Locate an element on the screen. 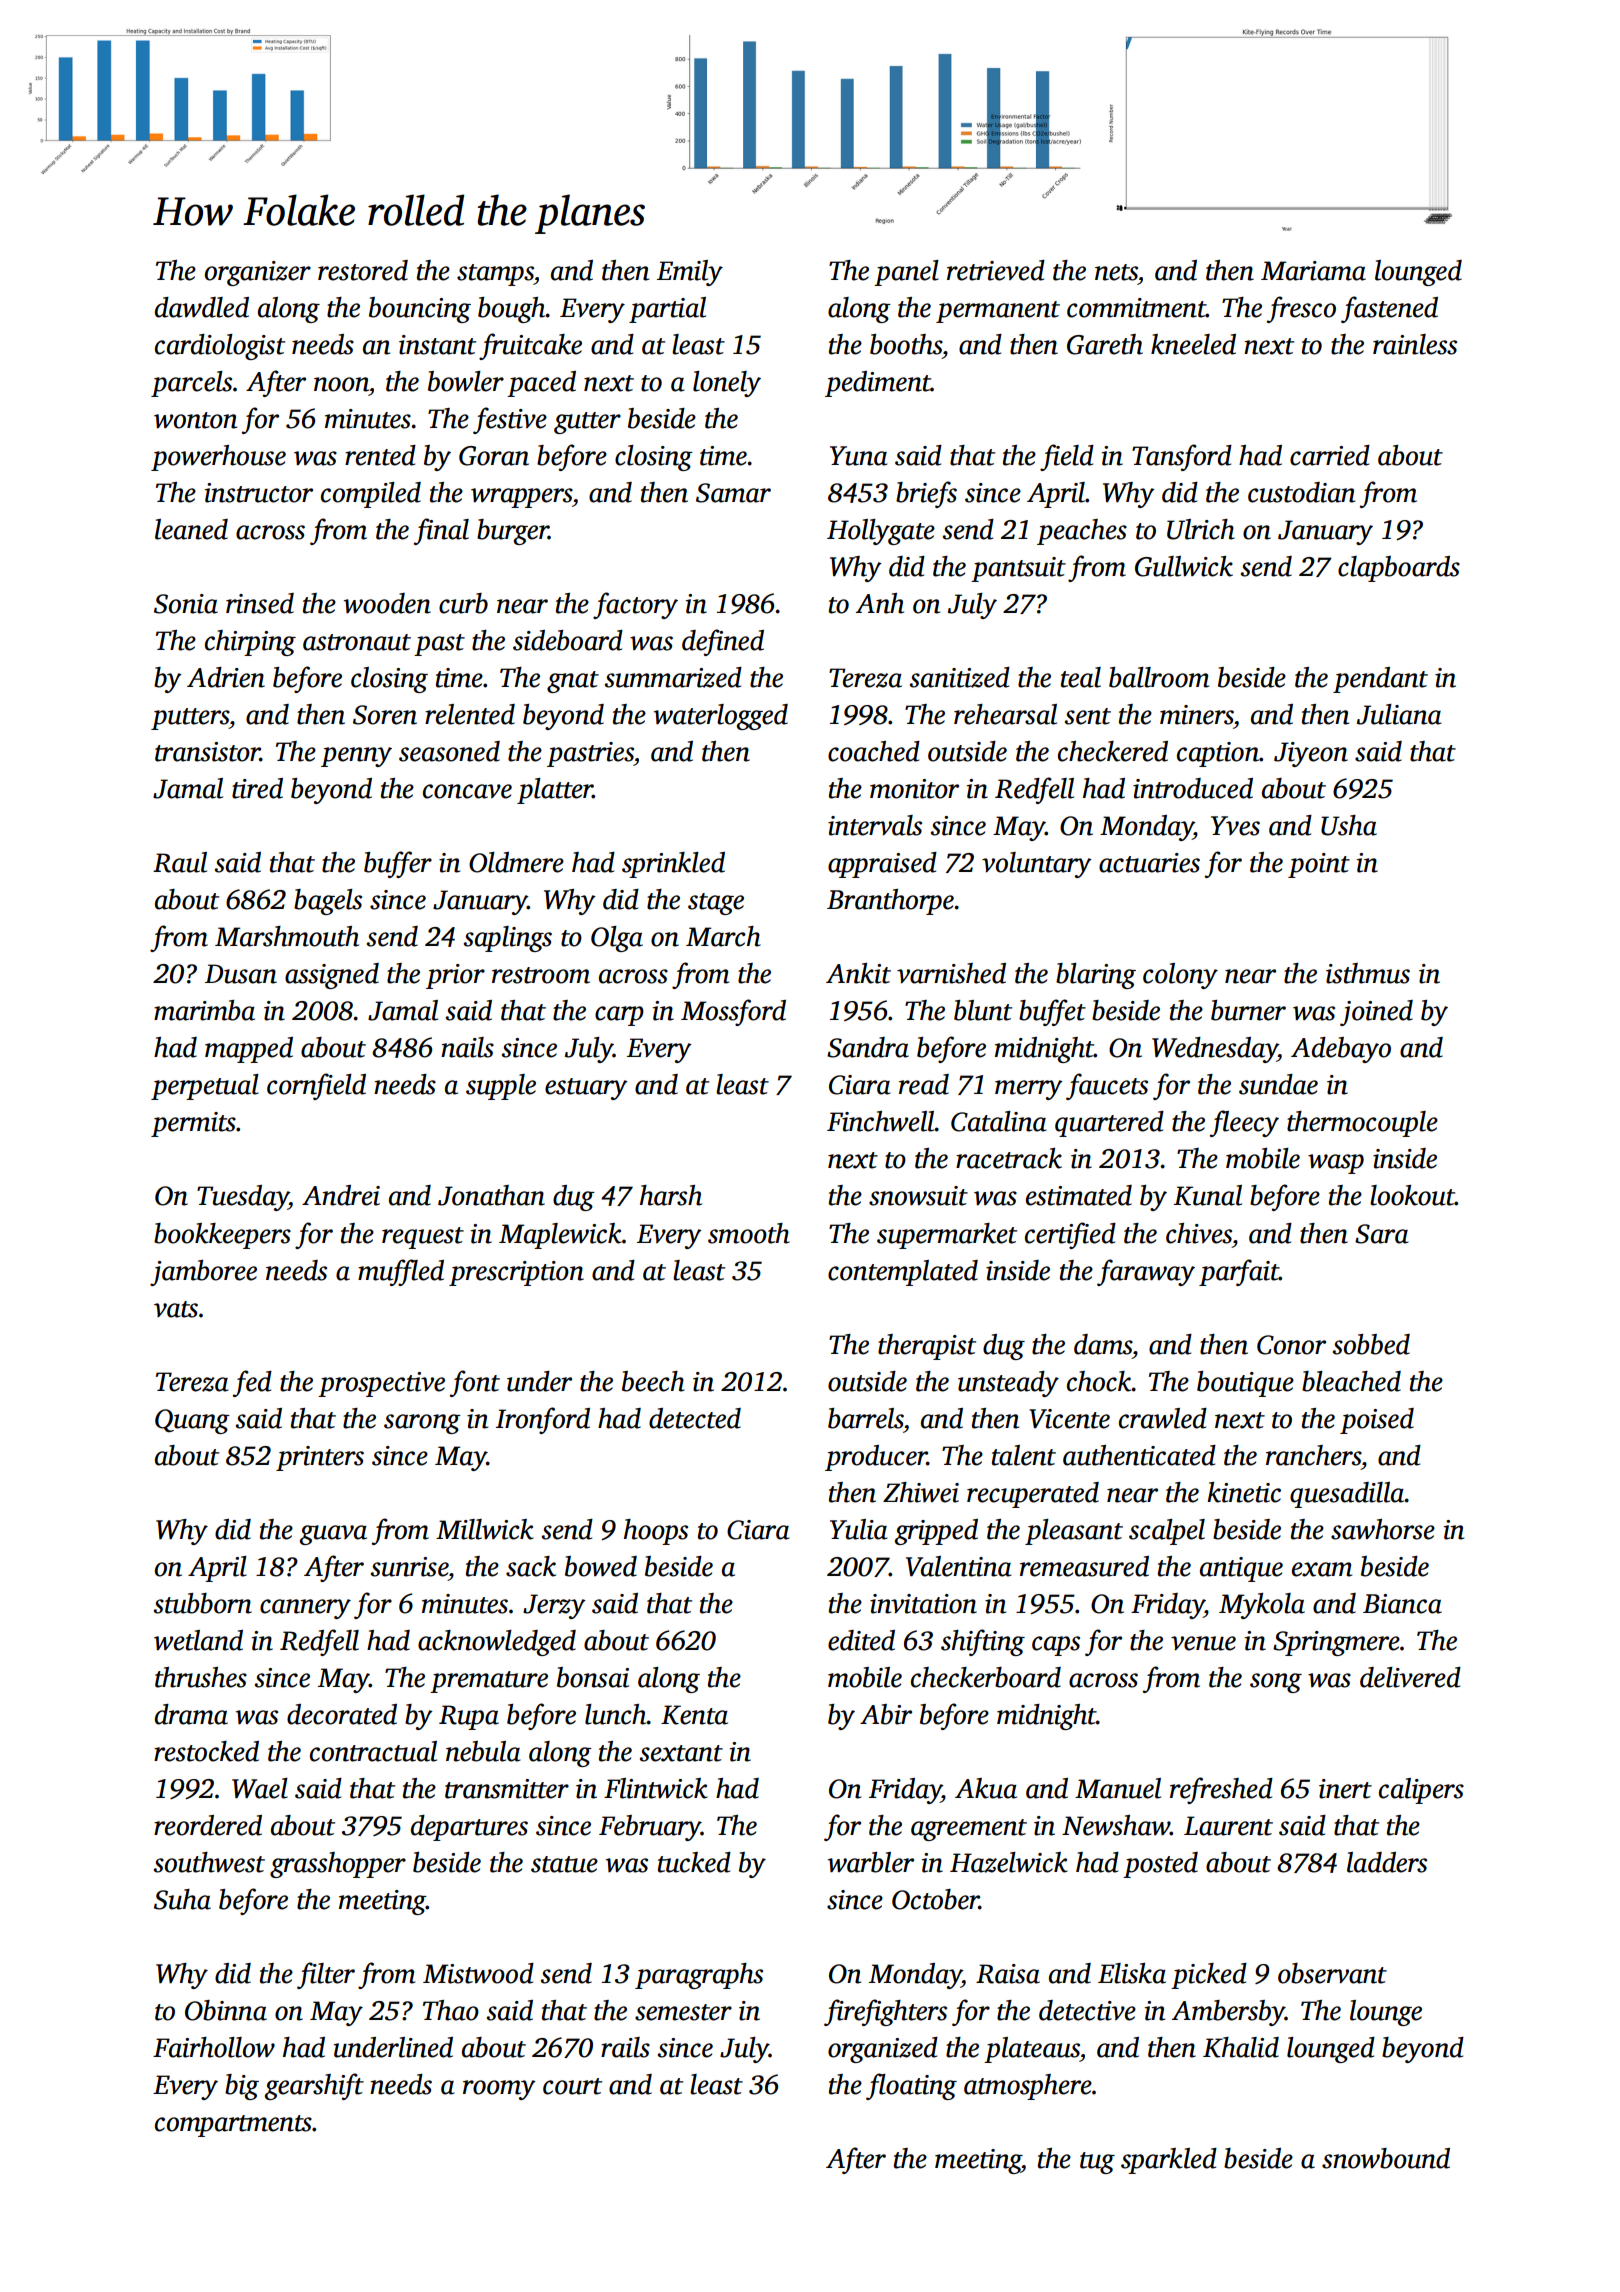 The width and height of the screenshot is (1620, 2292). platter is located at coordinates (555, 791).
